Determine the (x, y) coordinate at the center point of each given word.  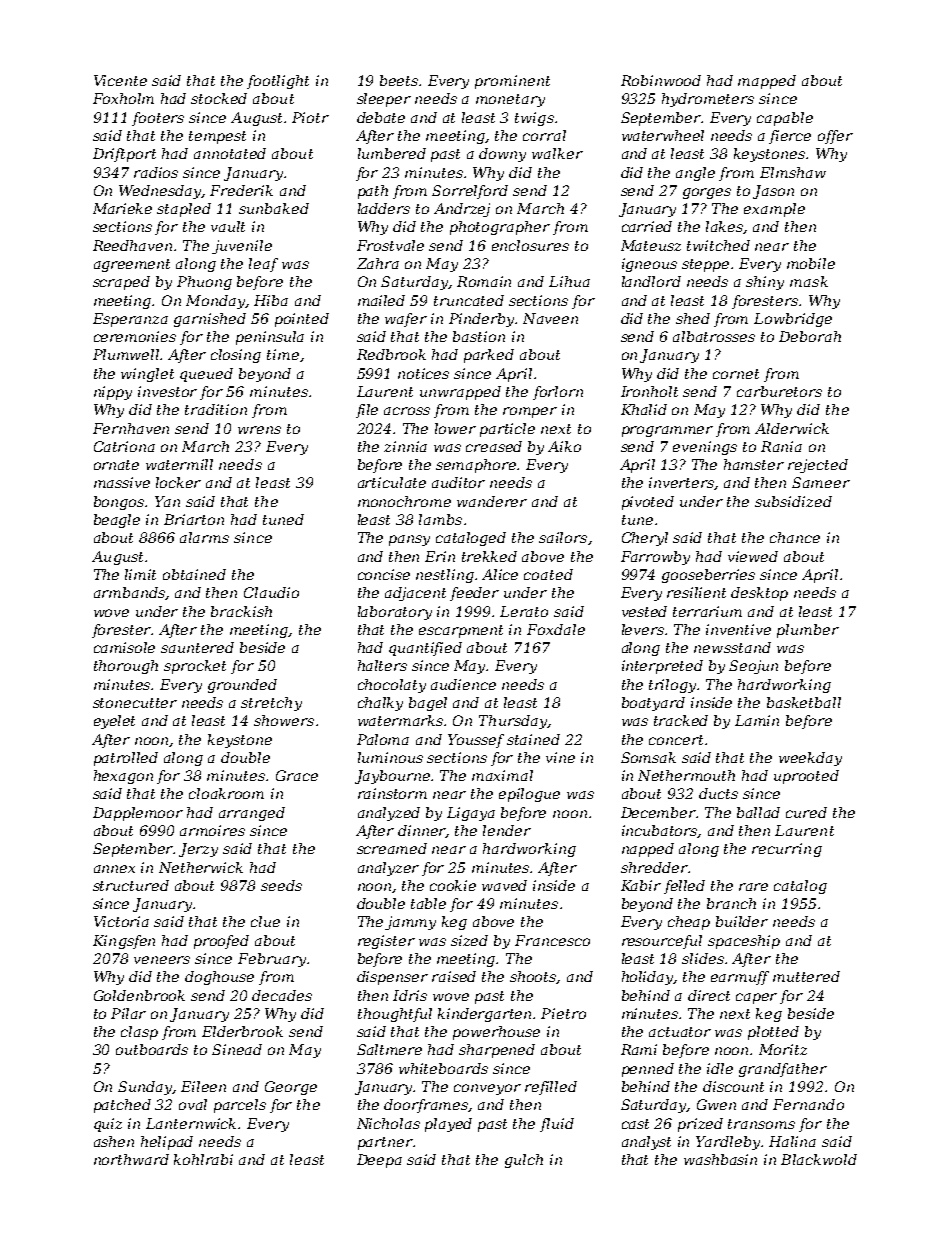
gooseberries (708, 576)
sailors (563, 537)
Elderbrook (242, 1031)
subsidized (793, 501)
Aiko (564, 446)
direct (709, 995)
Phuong (204, 283)
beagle (117, 521)
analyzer (388, 869)
